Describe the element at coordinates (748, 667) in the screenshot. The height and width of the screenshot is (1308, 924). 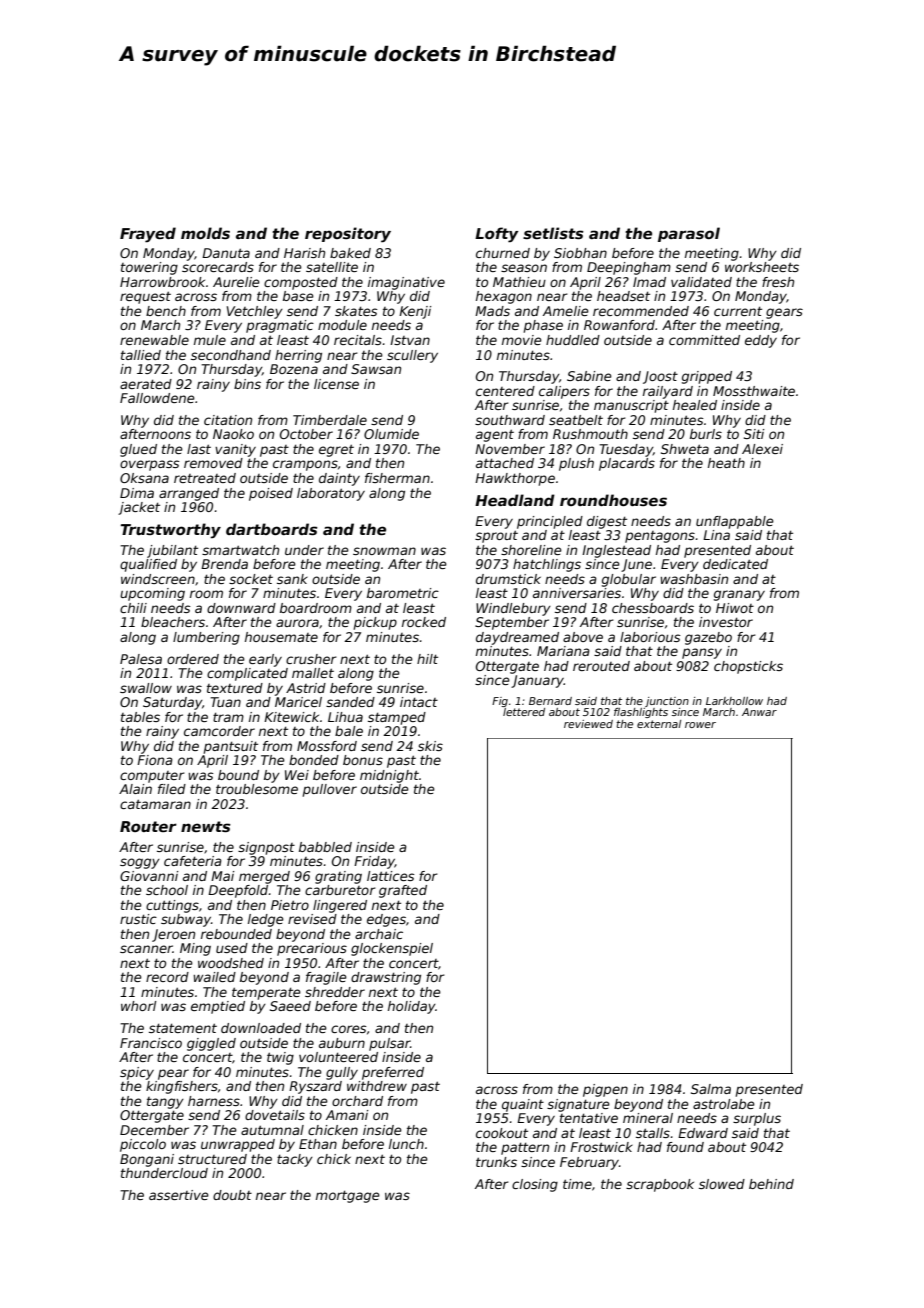
I see `chopsticks` at that location.
